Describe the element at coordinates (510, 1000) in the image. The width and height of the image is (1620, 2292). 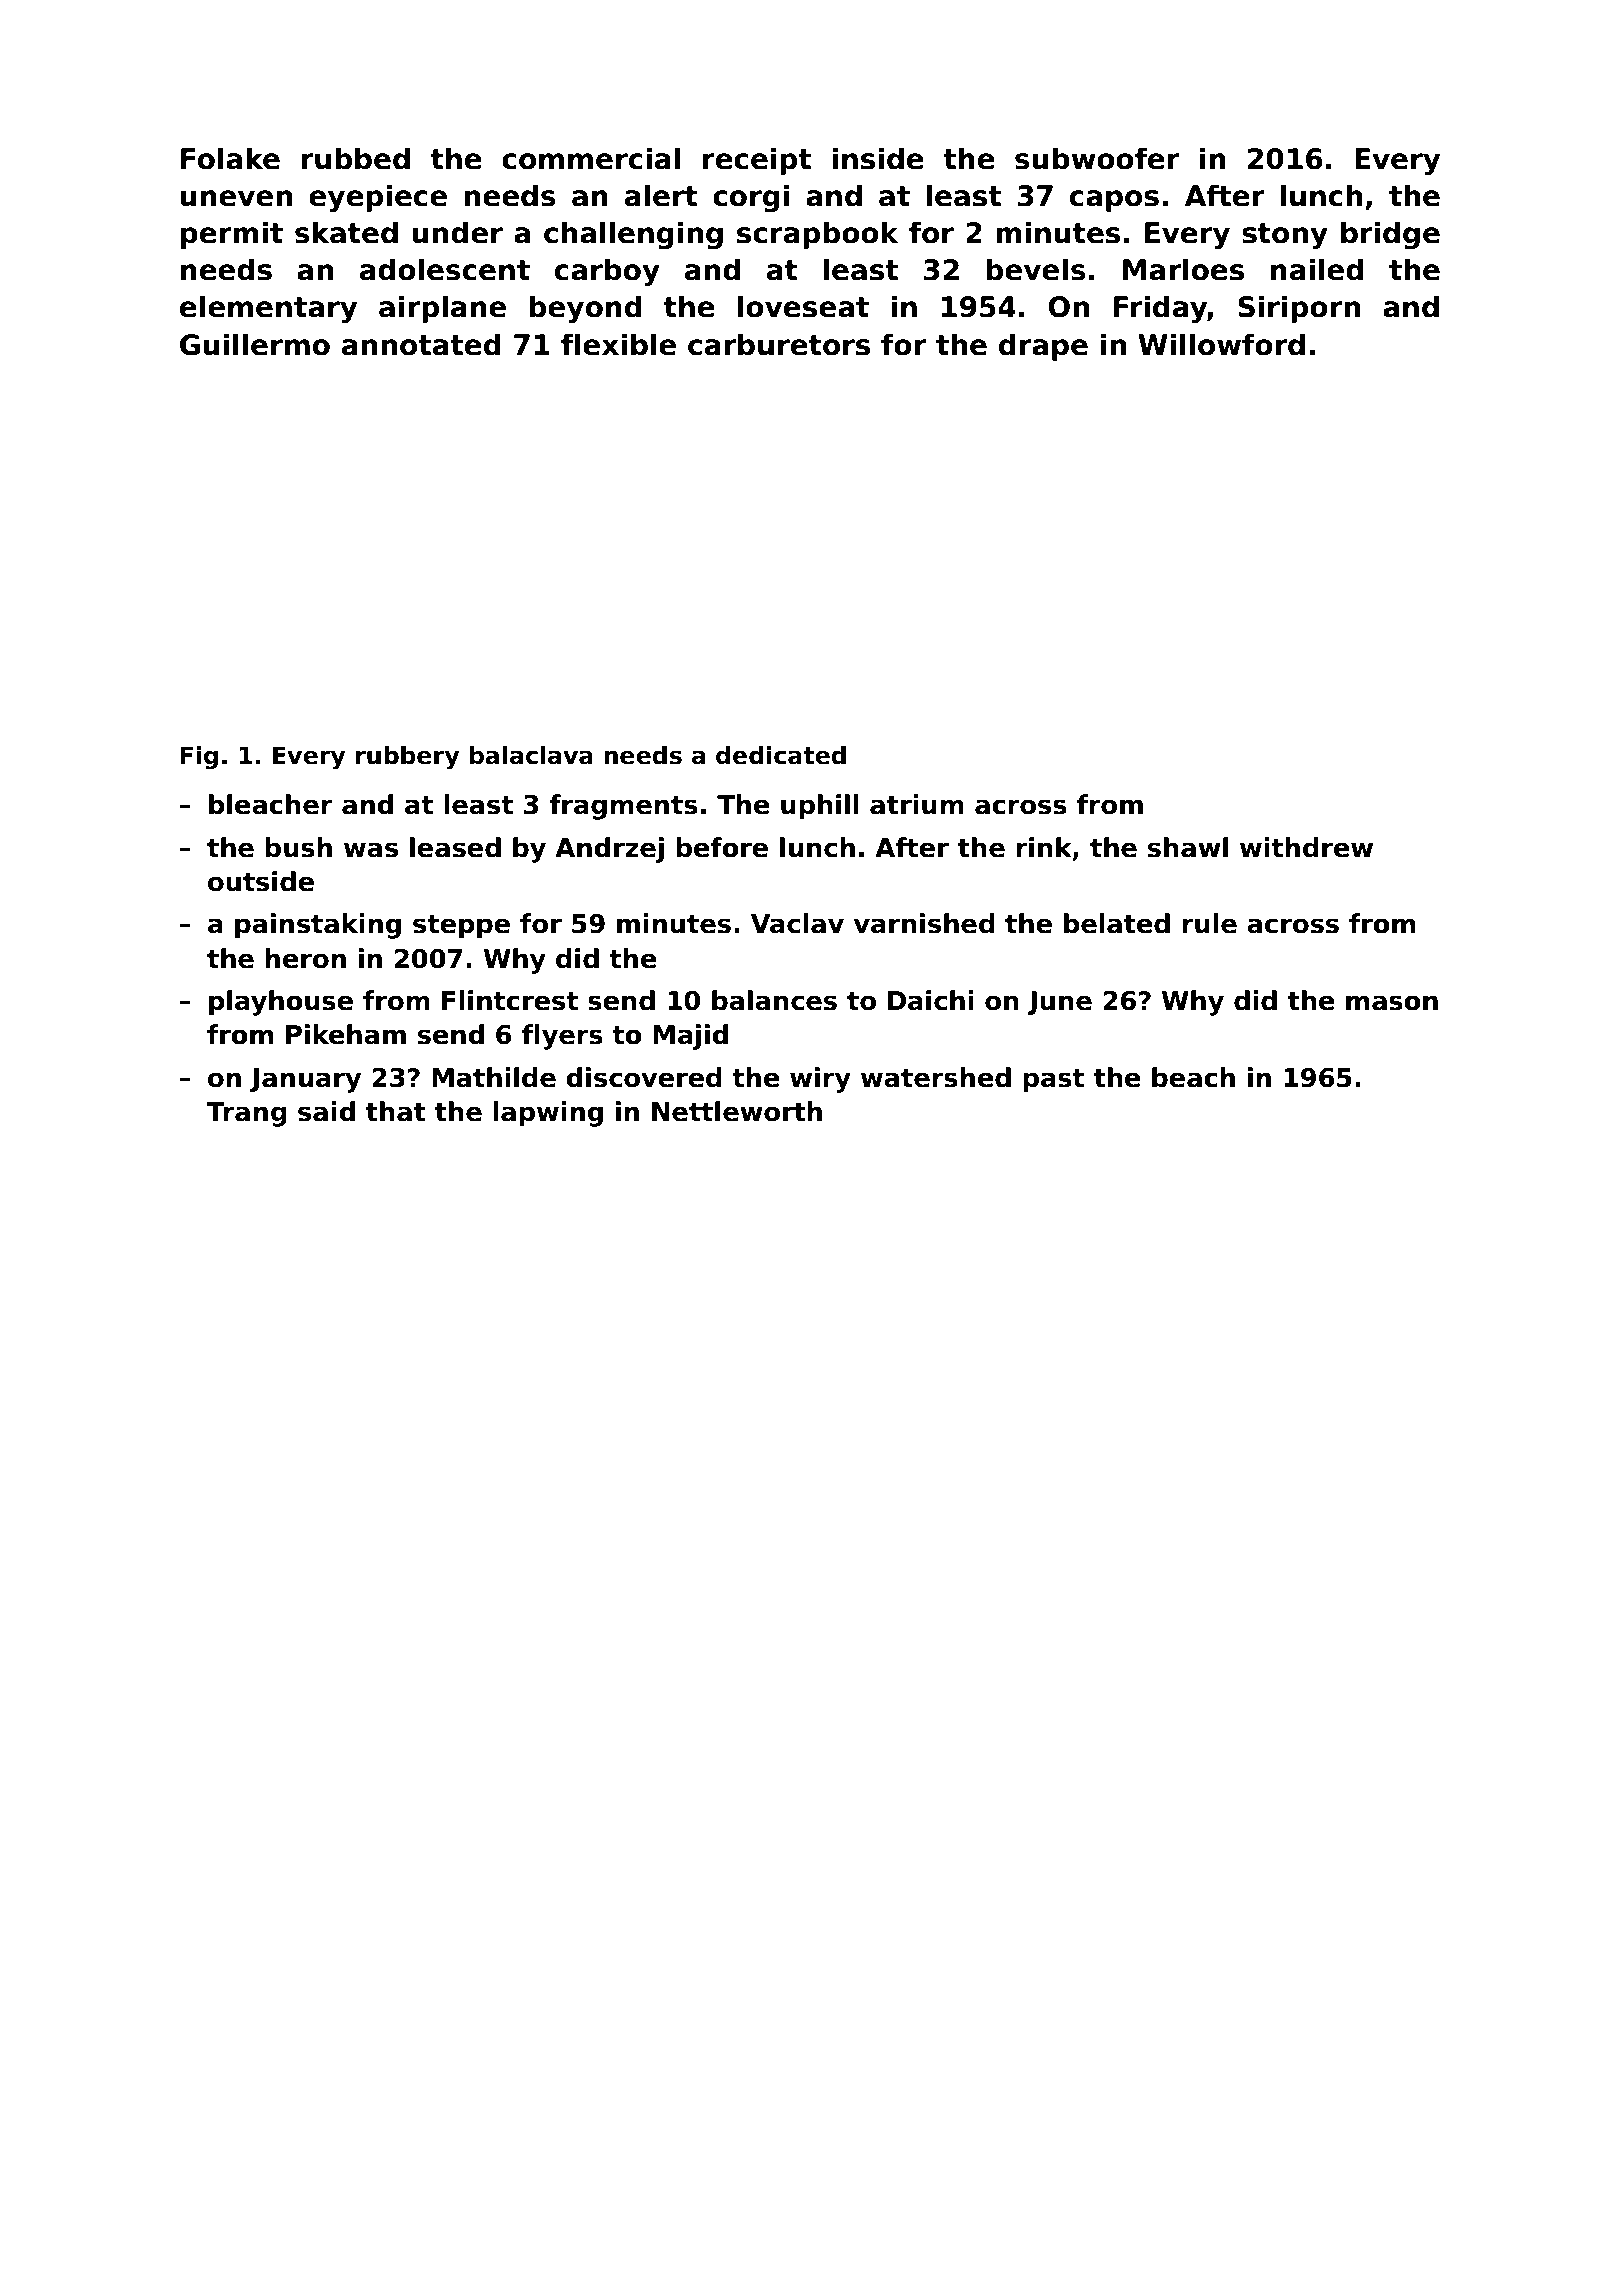
I see `Flintcrest` at that location.
